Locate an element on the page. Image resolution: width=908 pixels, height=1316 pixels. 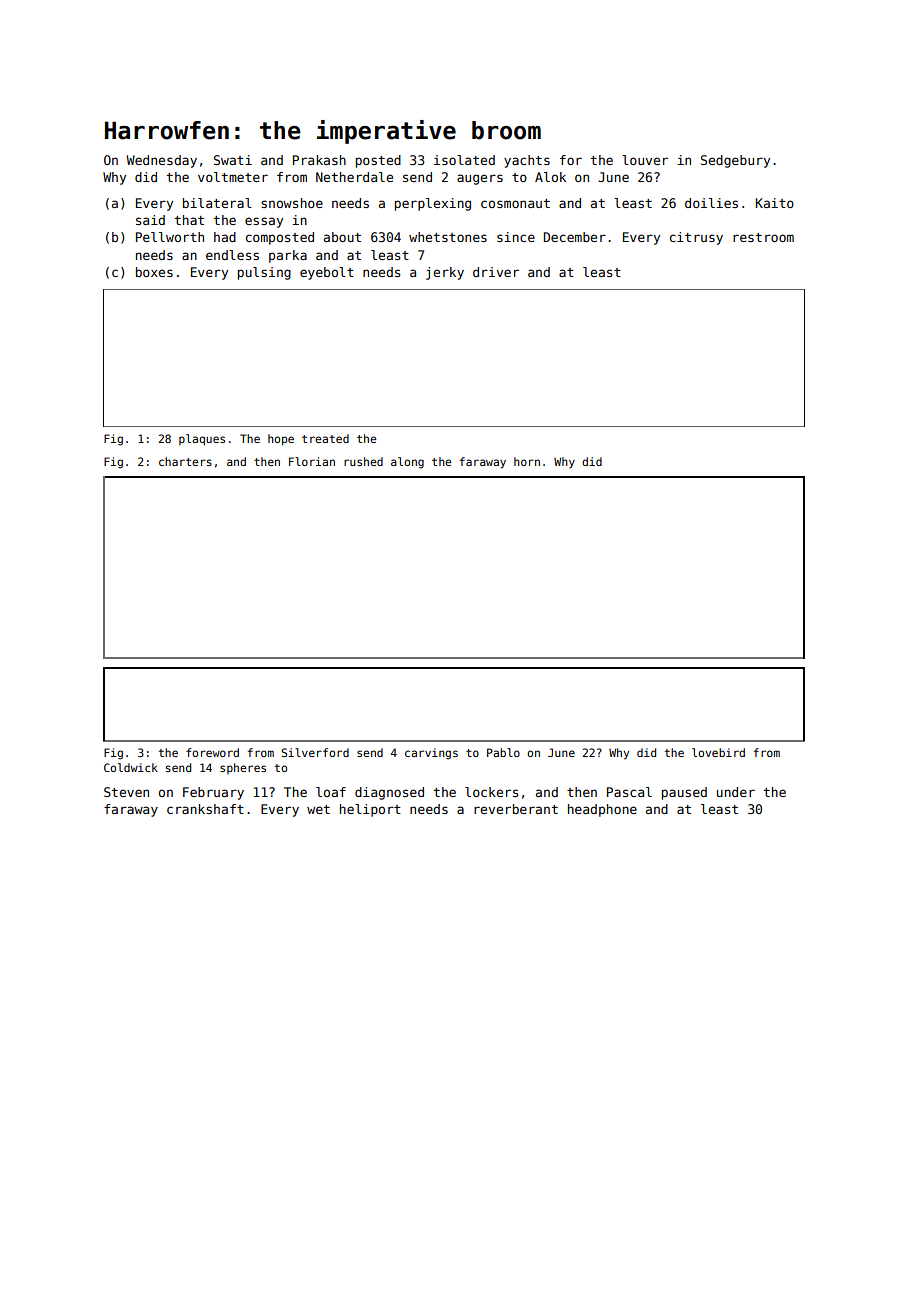
yachts is located at coordinates (527, 161).
